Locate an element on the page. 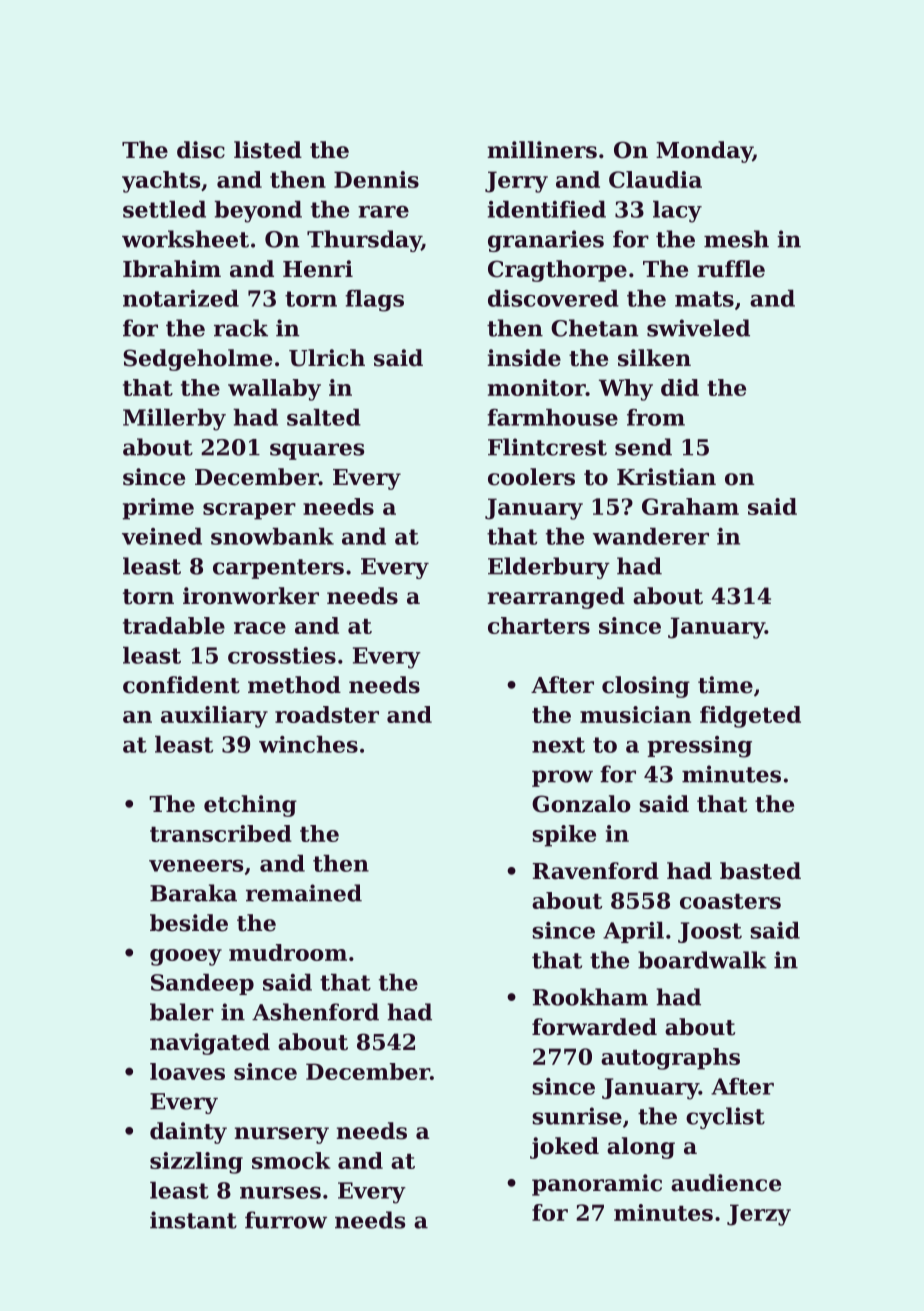 Image resolution: width=924 pixels, height=1311 pixels. Rookham is located at coordinates (590, 997).
